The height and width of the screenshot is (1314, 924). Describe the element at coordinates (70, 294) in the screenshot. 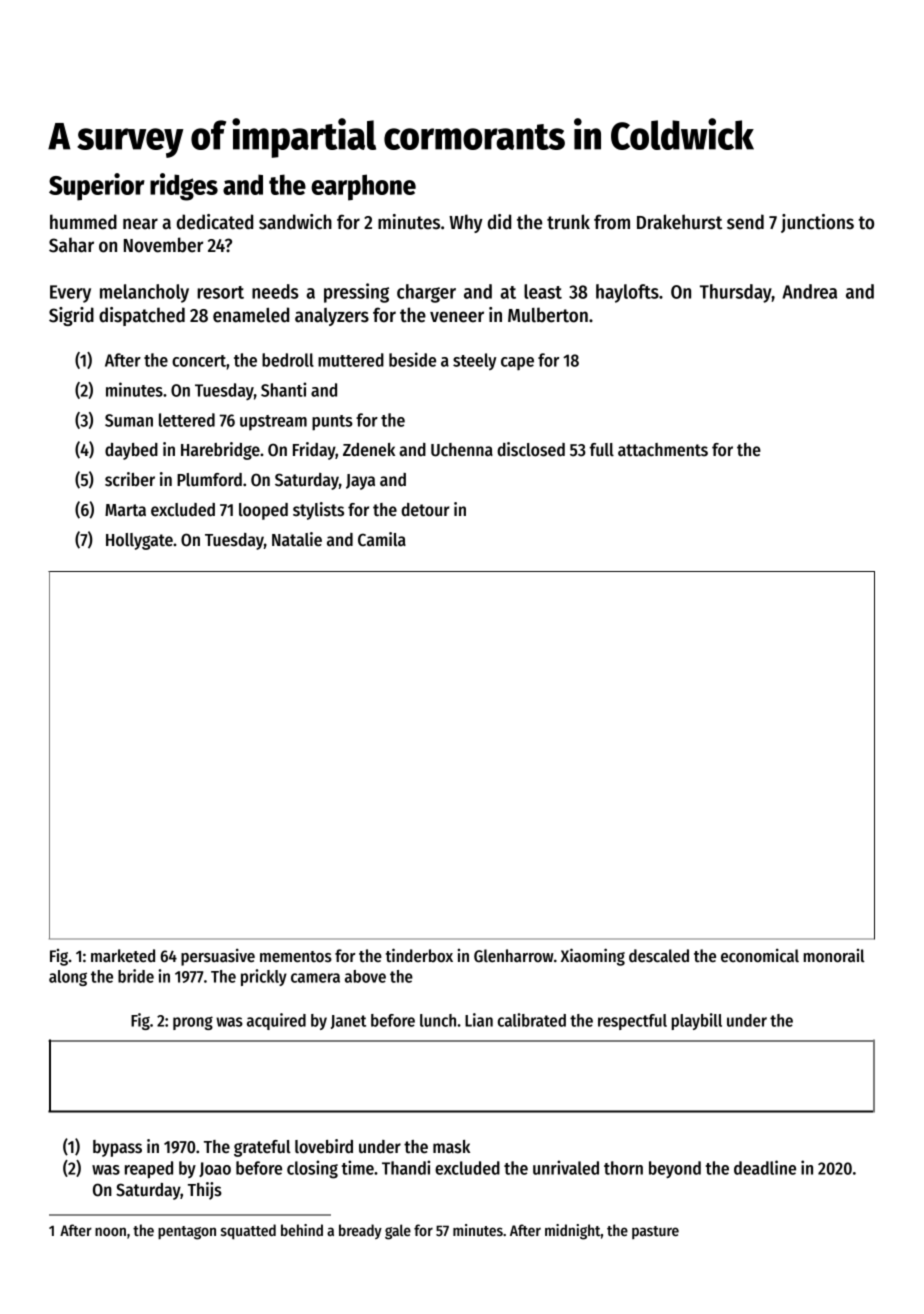

I see `Every` at that location.
